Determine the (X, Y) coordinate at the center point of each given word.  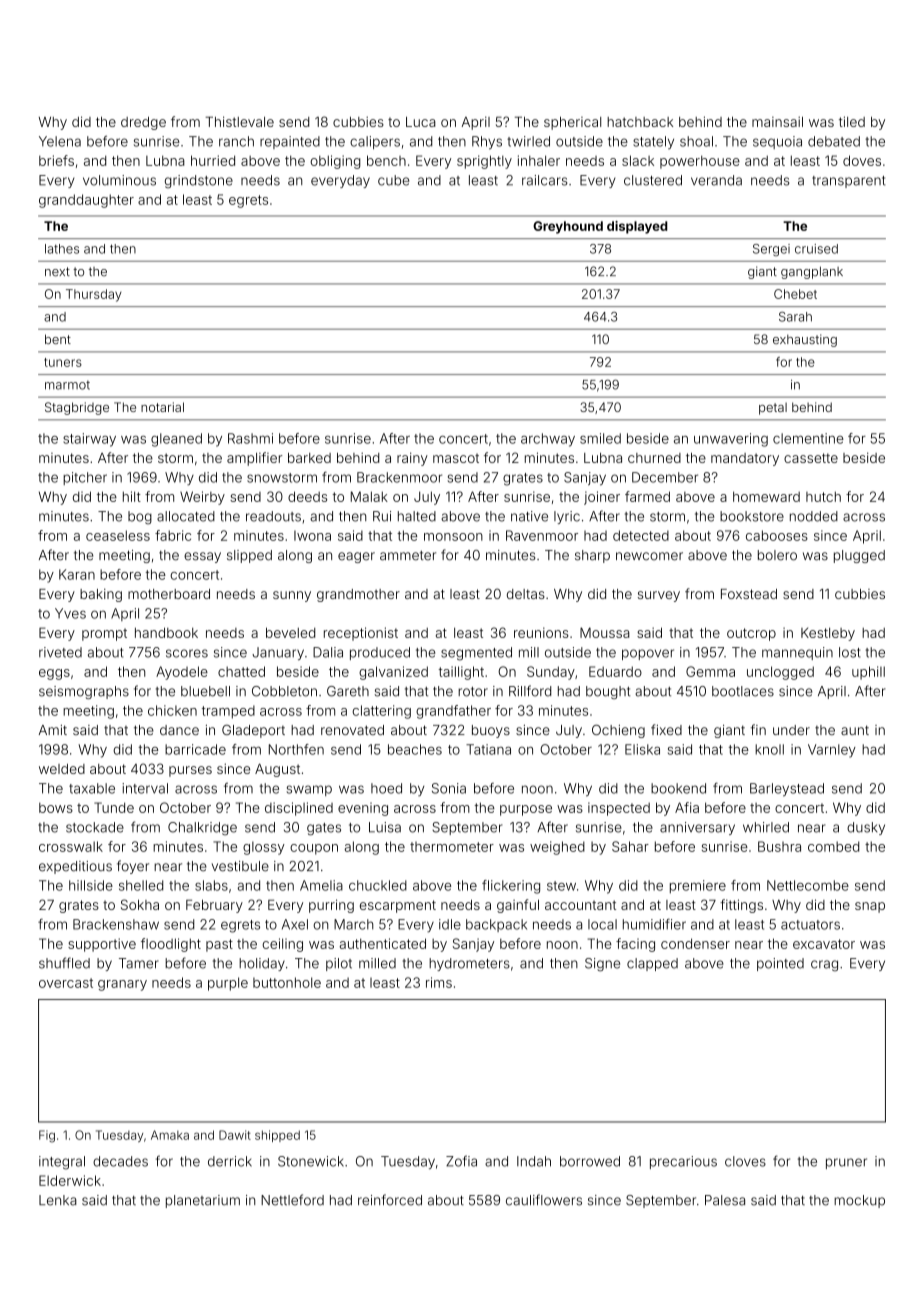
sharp (592, 556)
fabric (173, 535)
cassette (811, 458)
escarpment (398, 906)
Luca (421, 122)
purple (228, 984)
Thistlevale (240, 121)
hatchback (640, 122)
